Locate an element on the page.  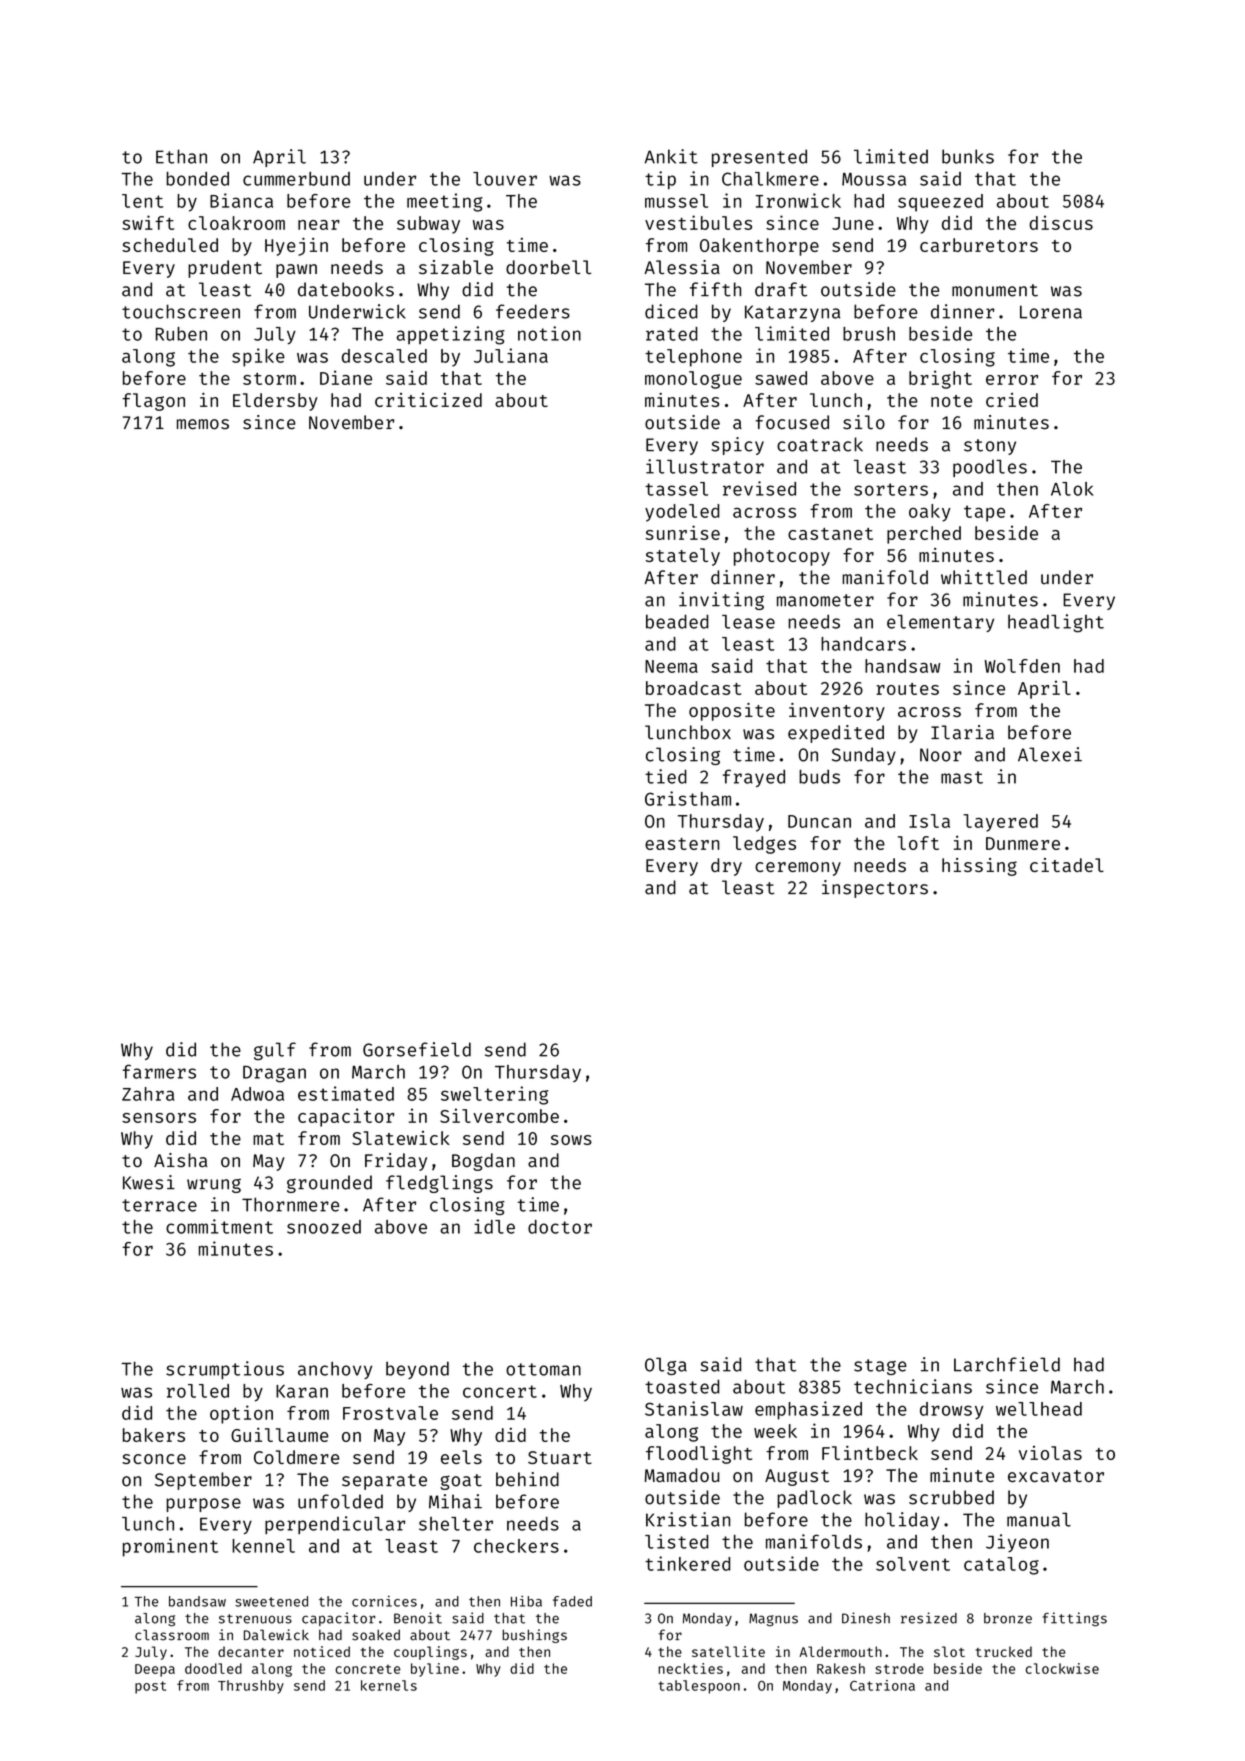
citadel is located at coordinates (1067, 865).
